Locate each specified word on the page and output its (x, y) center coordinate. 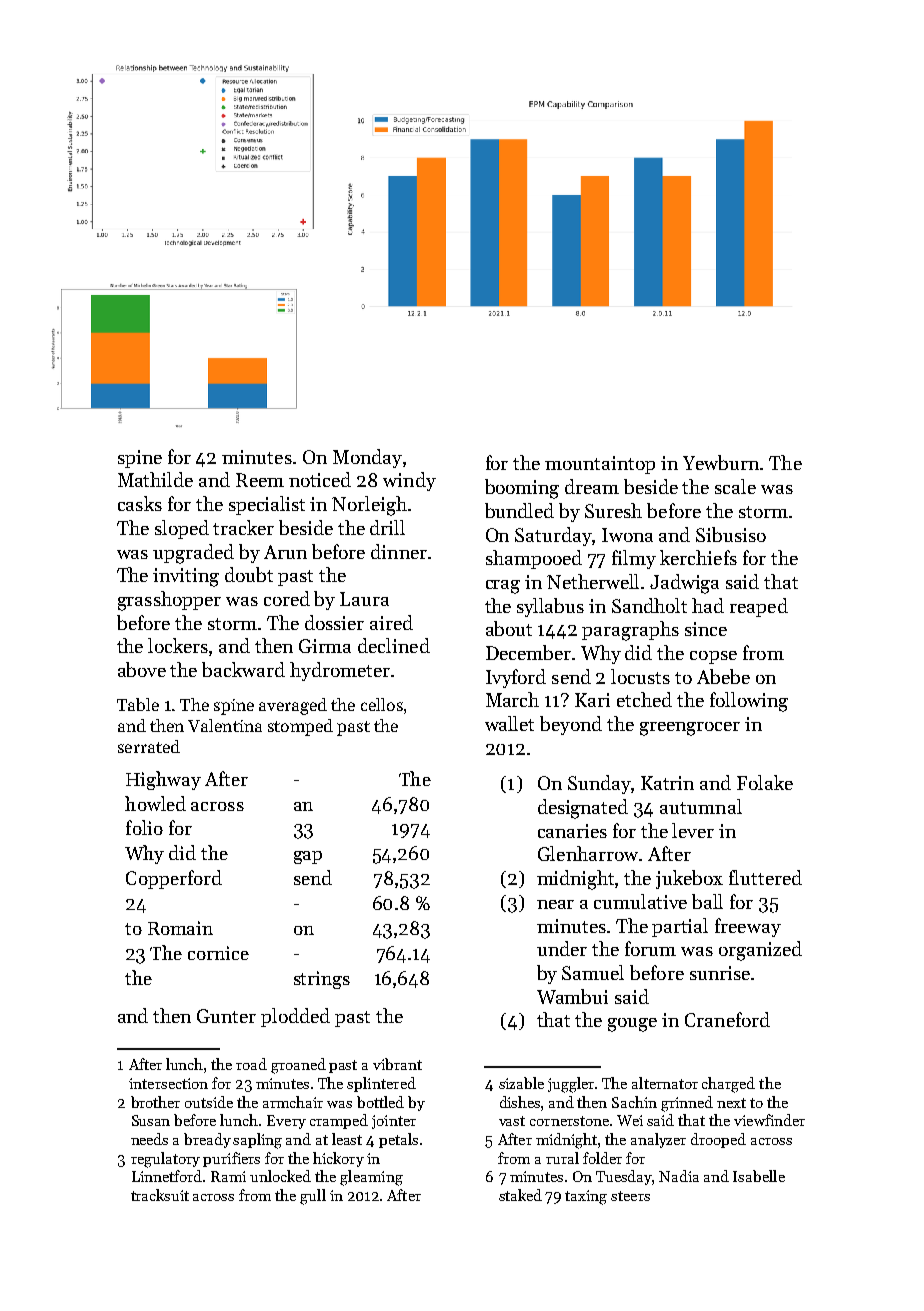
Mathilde (155, 479)
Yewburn (721, 462)
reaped (759, 607)
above (142, 669)
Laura (364, 599)
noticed (320, 479)
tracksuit (160, 1195)
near (555, 904)
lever (693, 830)
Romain (180, 928)
